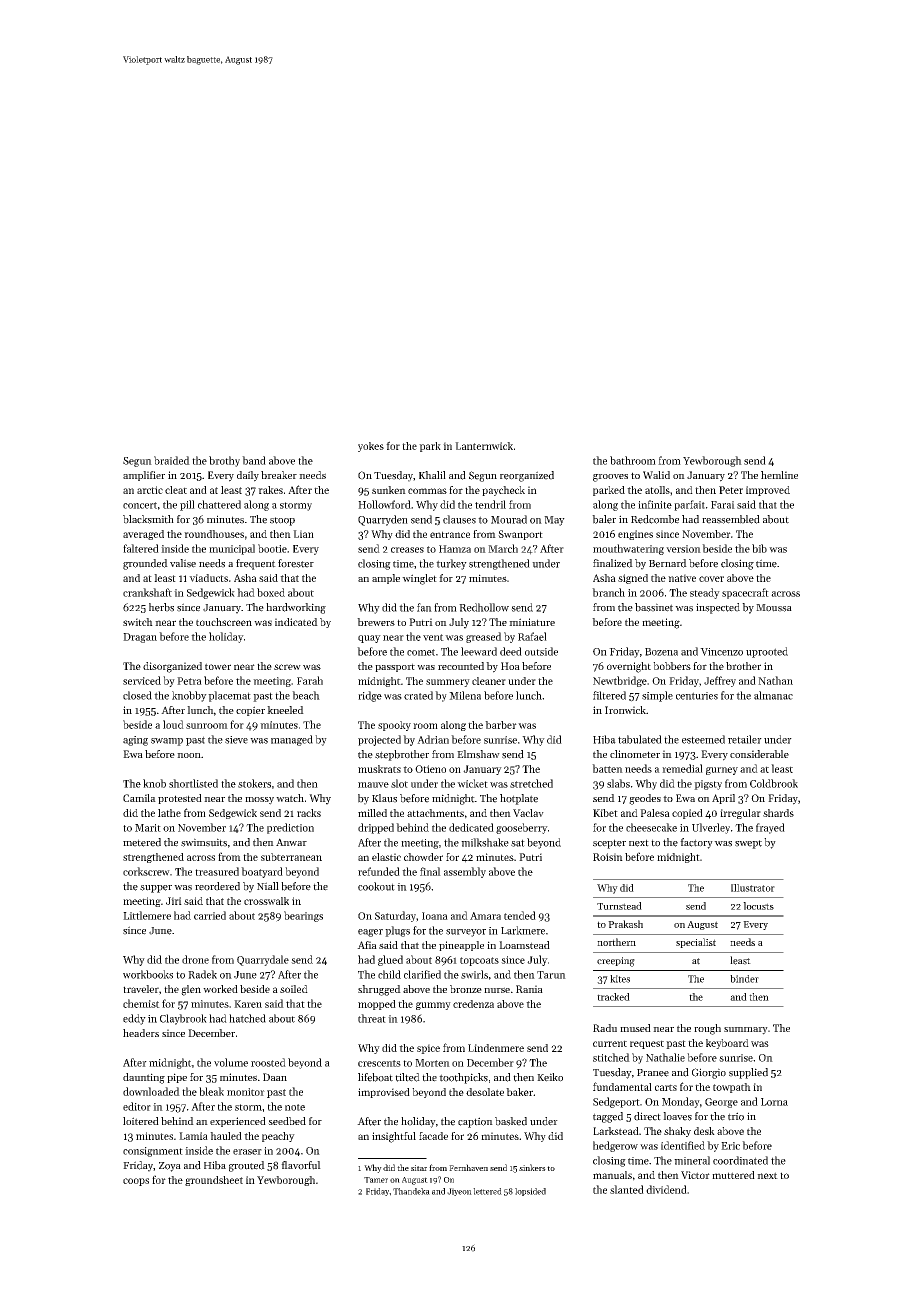 This screenshot has width=924, height=1308. Describe the element at coordinates (696, 943) in the screenshot. I see `specialist` at that location.
